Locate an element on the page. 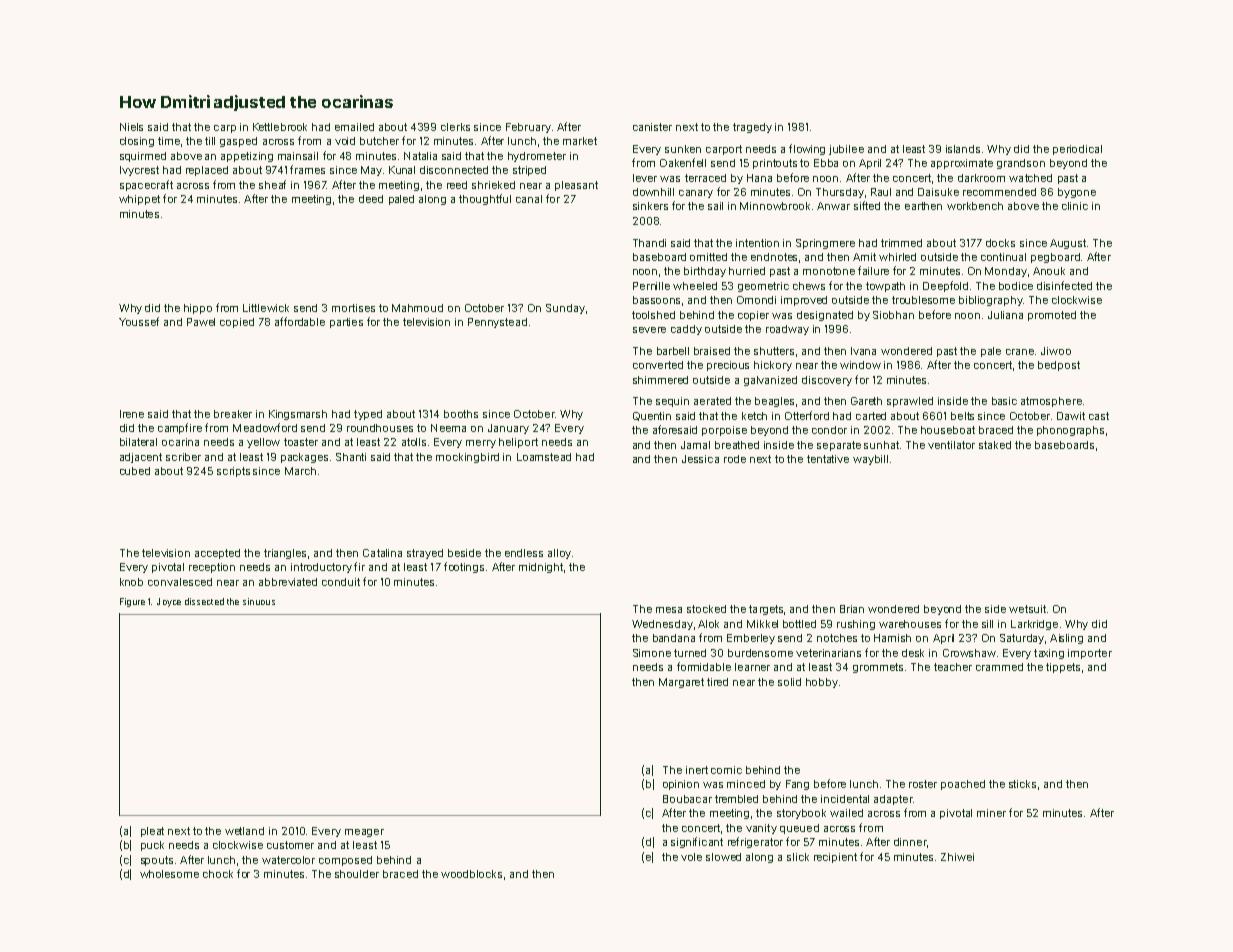  grandson is located at coordinates (1021, 164).
